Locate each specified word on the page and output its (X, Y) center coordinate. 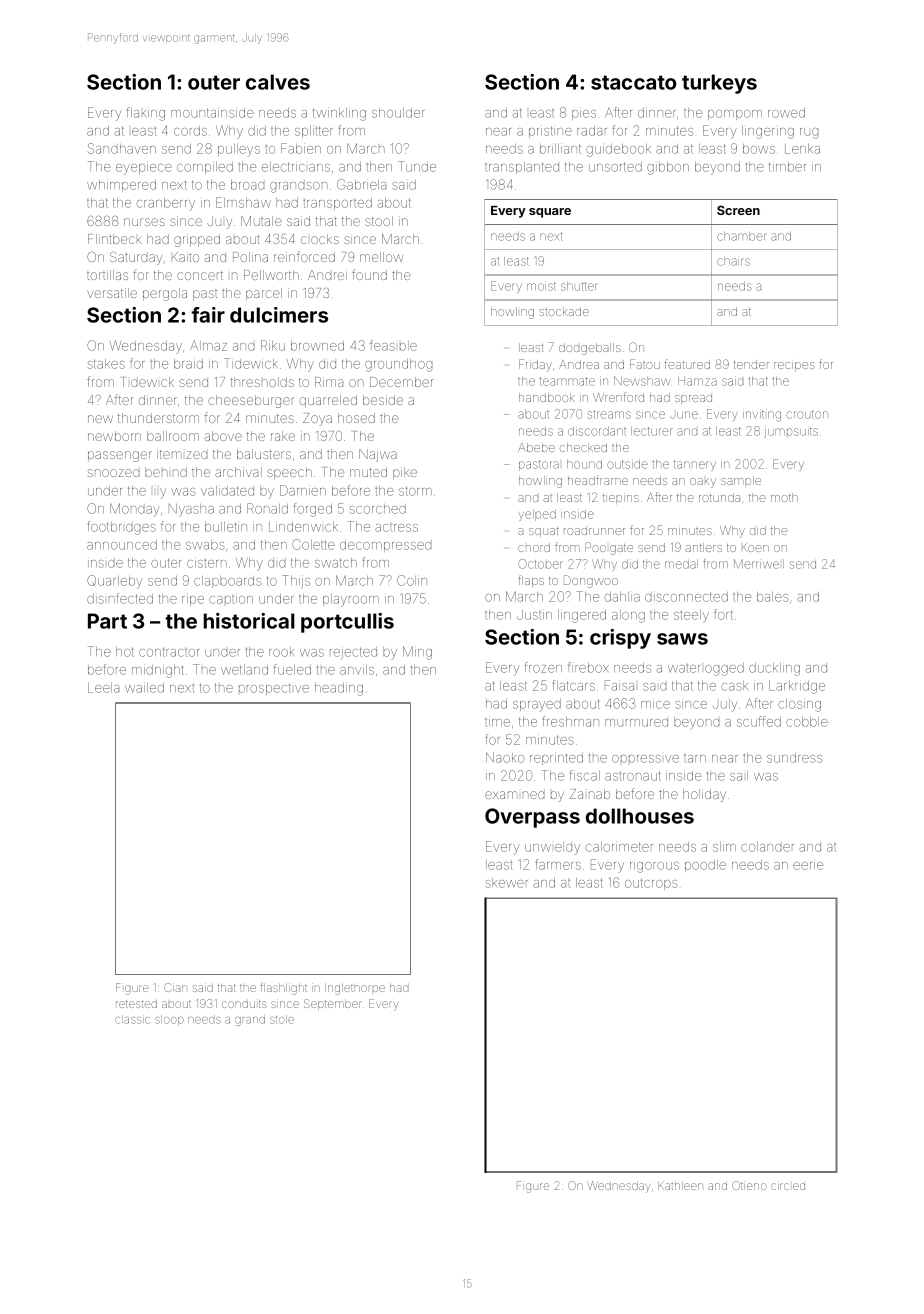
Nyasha (191, 510)
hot (125, 652)
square (550, 213)
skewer (507, 883)
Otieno (749, 1185)
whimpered (121, 186)
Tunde (417, 166)
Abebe (536, 447)
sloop (169, 1020)
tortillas (107, 275)
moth (784, 497)
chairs (733, 261)
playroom (351, 600)
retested (136, 1004)
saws (682, 639)
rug (809, 133)
